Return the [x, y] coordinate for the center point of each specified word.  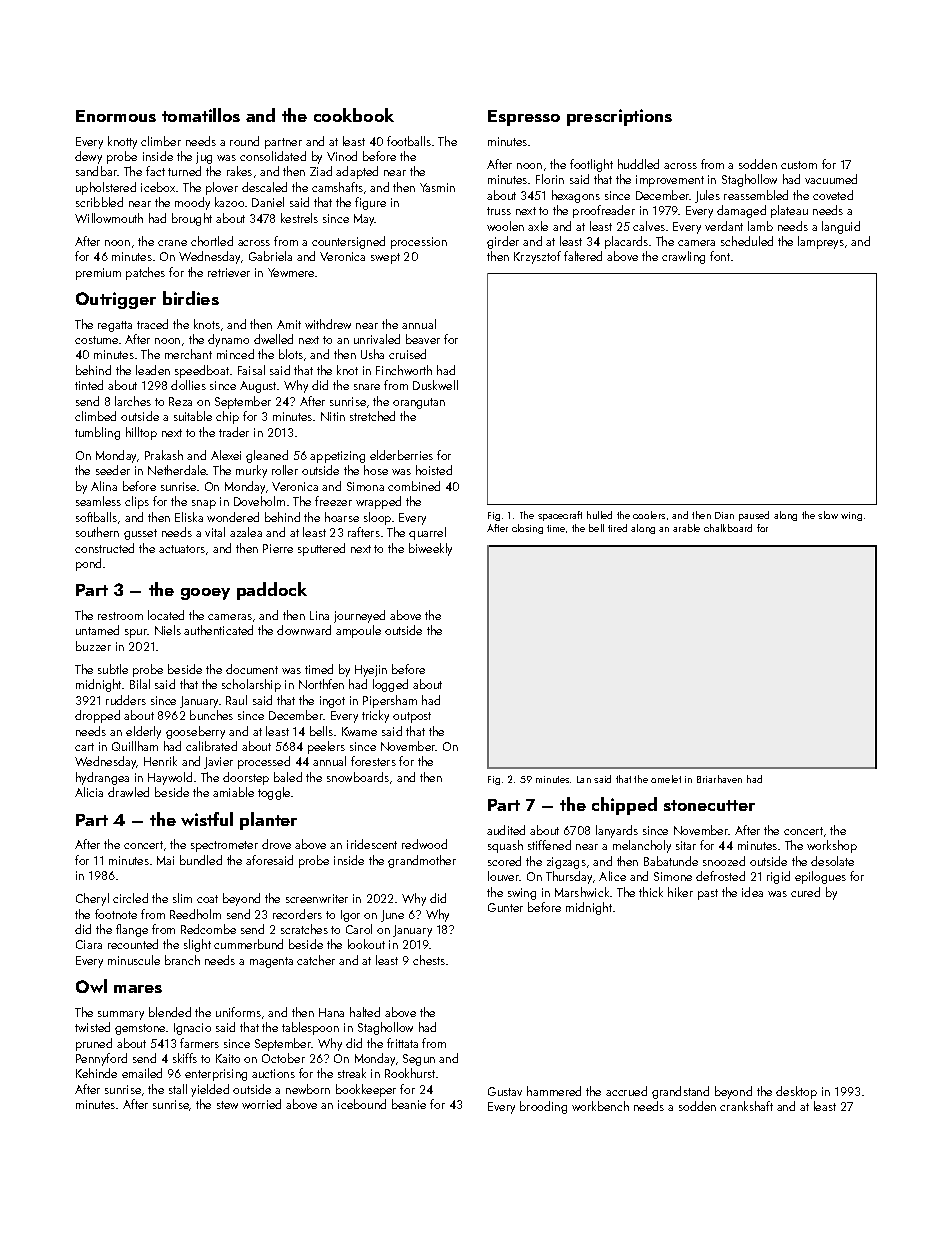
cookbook [354, 115]
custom [799, 165]
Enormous [116, 116]
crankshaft [746, 1106]
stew [227, 1105]
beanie [409, 1104]
